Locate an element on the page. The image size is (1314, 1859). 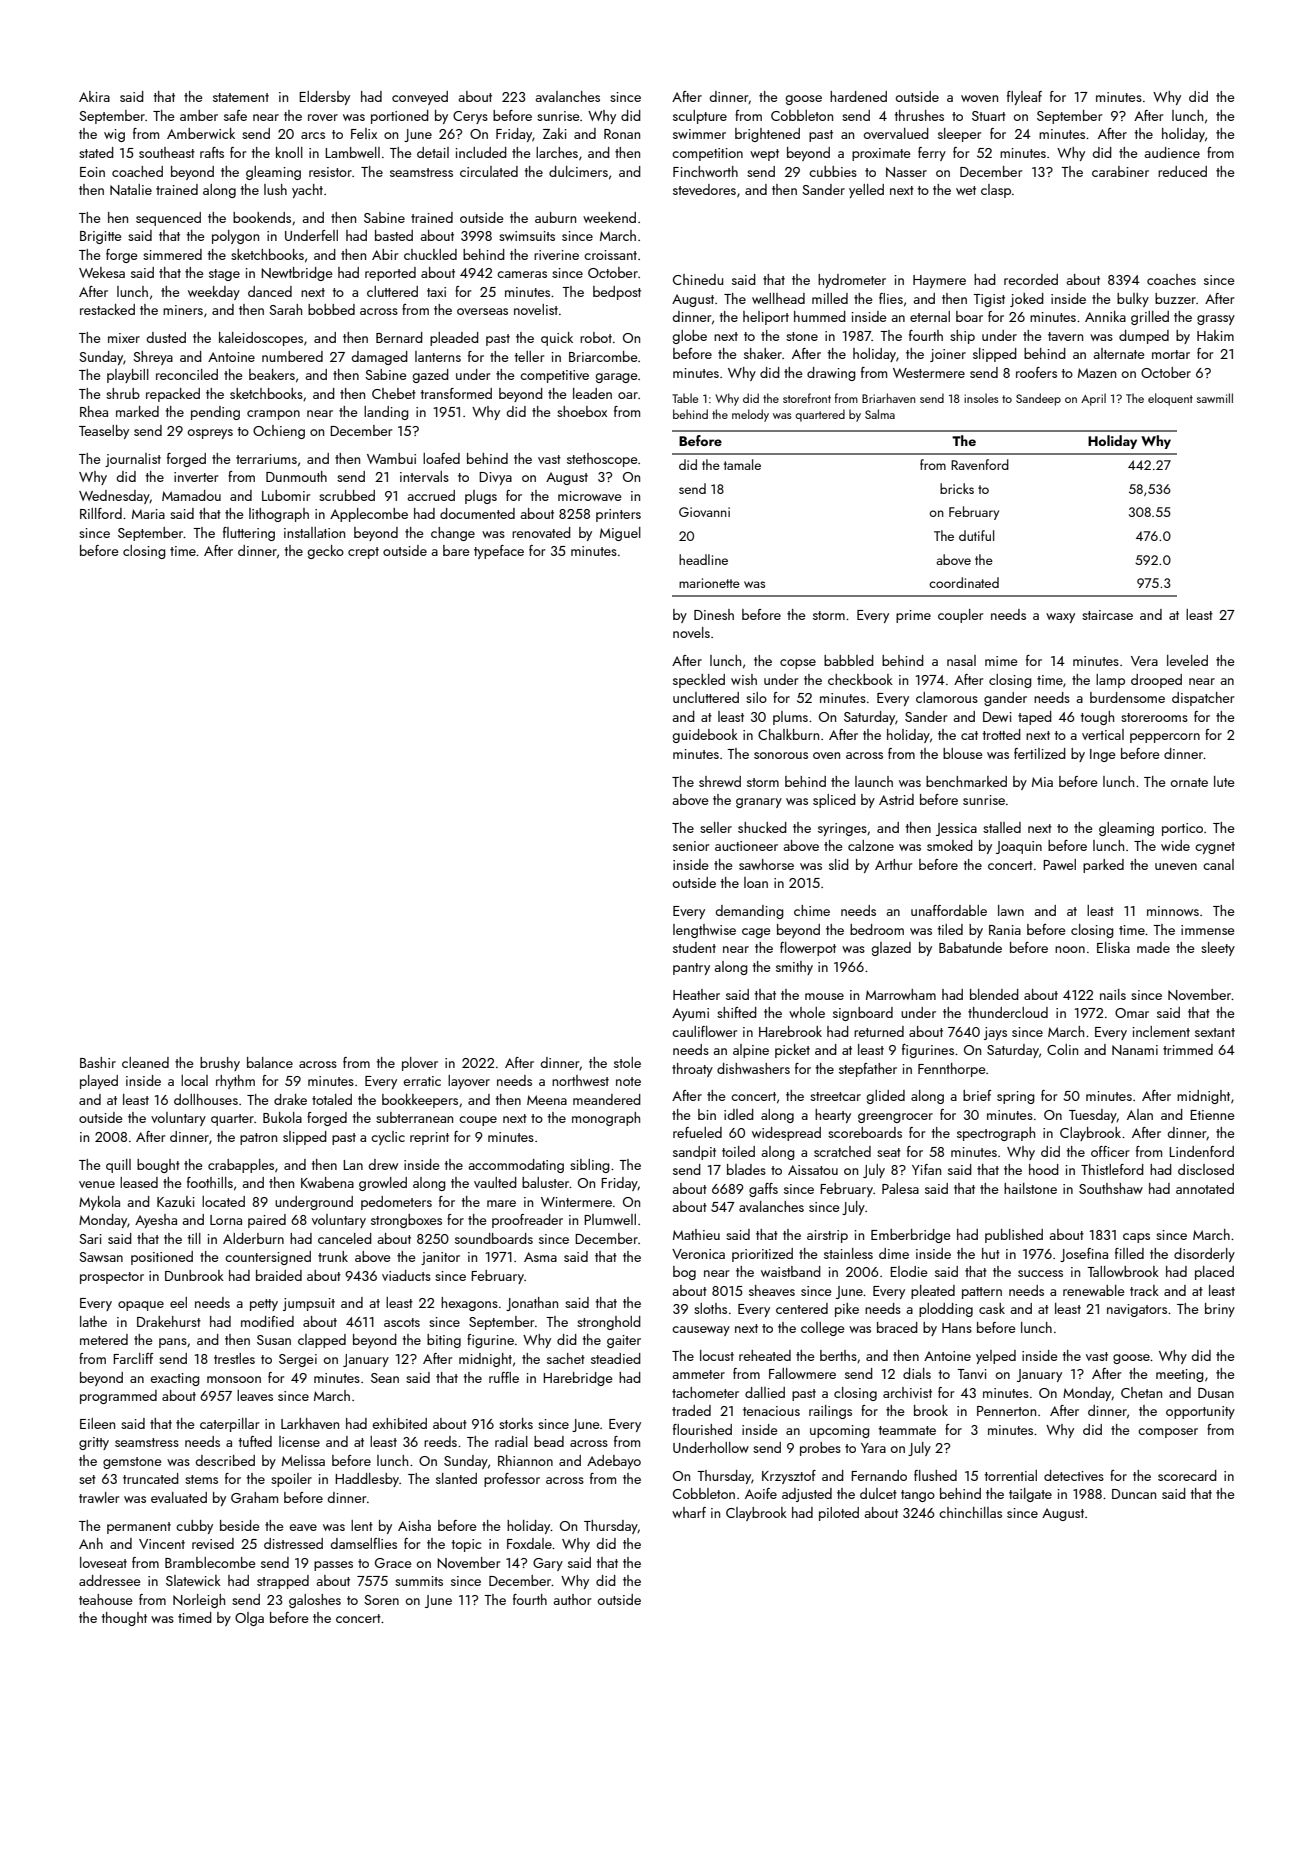
brushy is located at coordinates (220, 1064).
